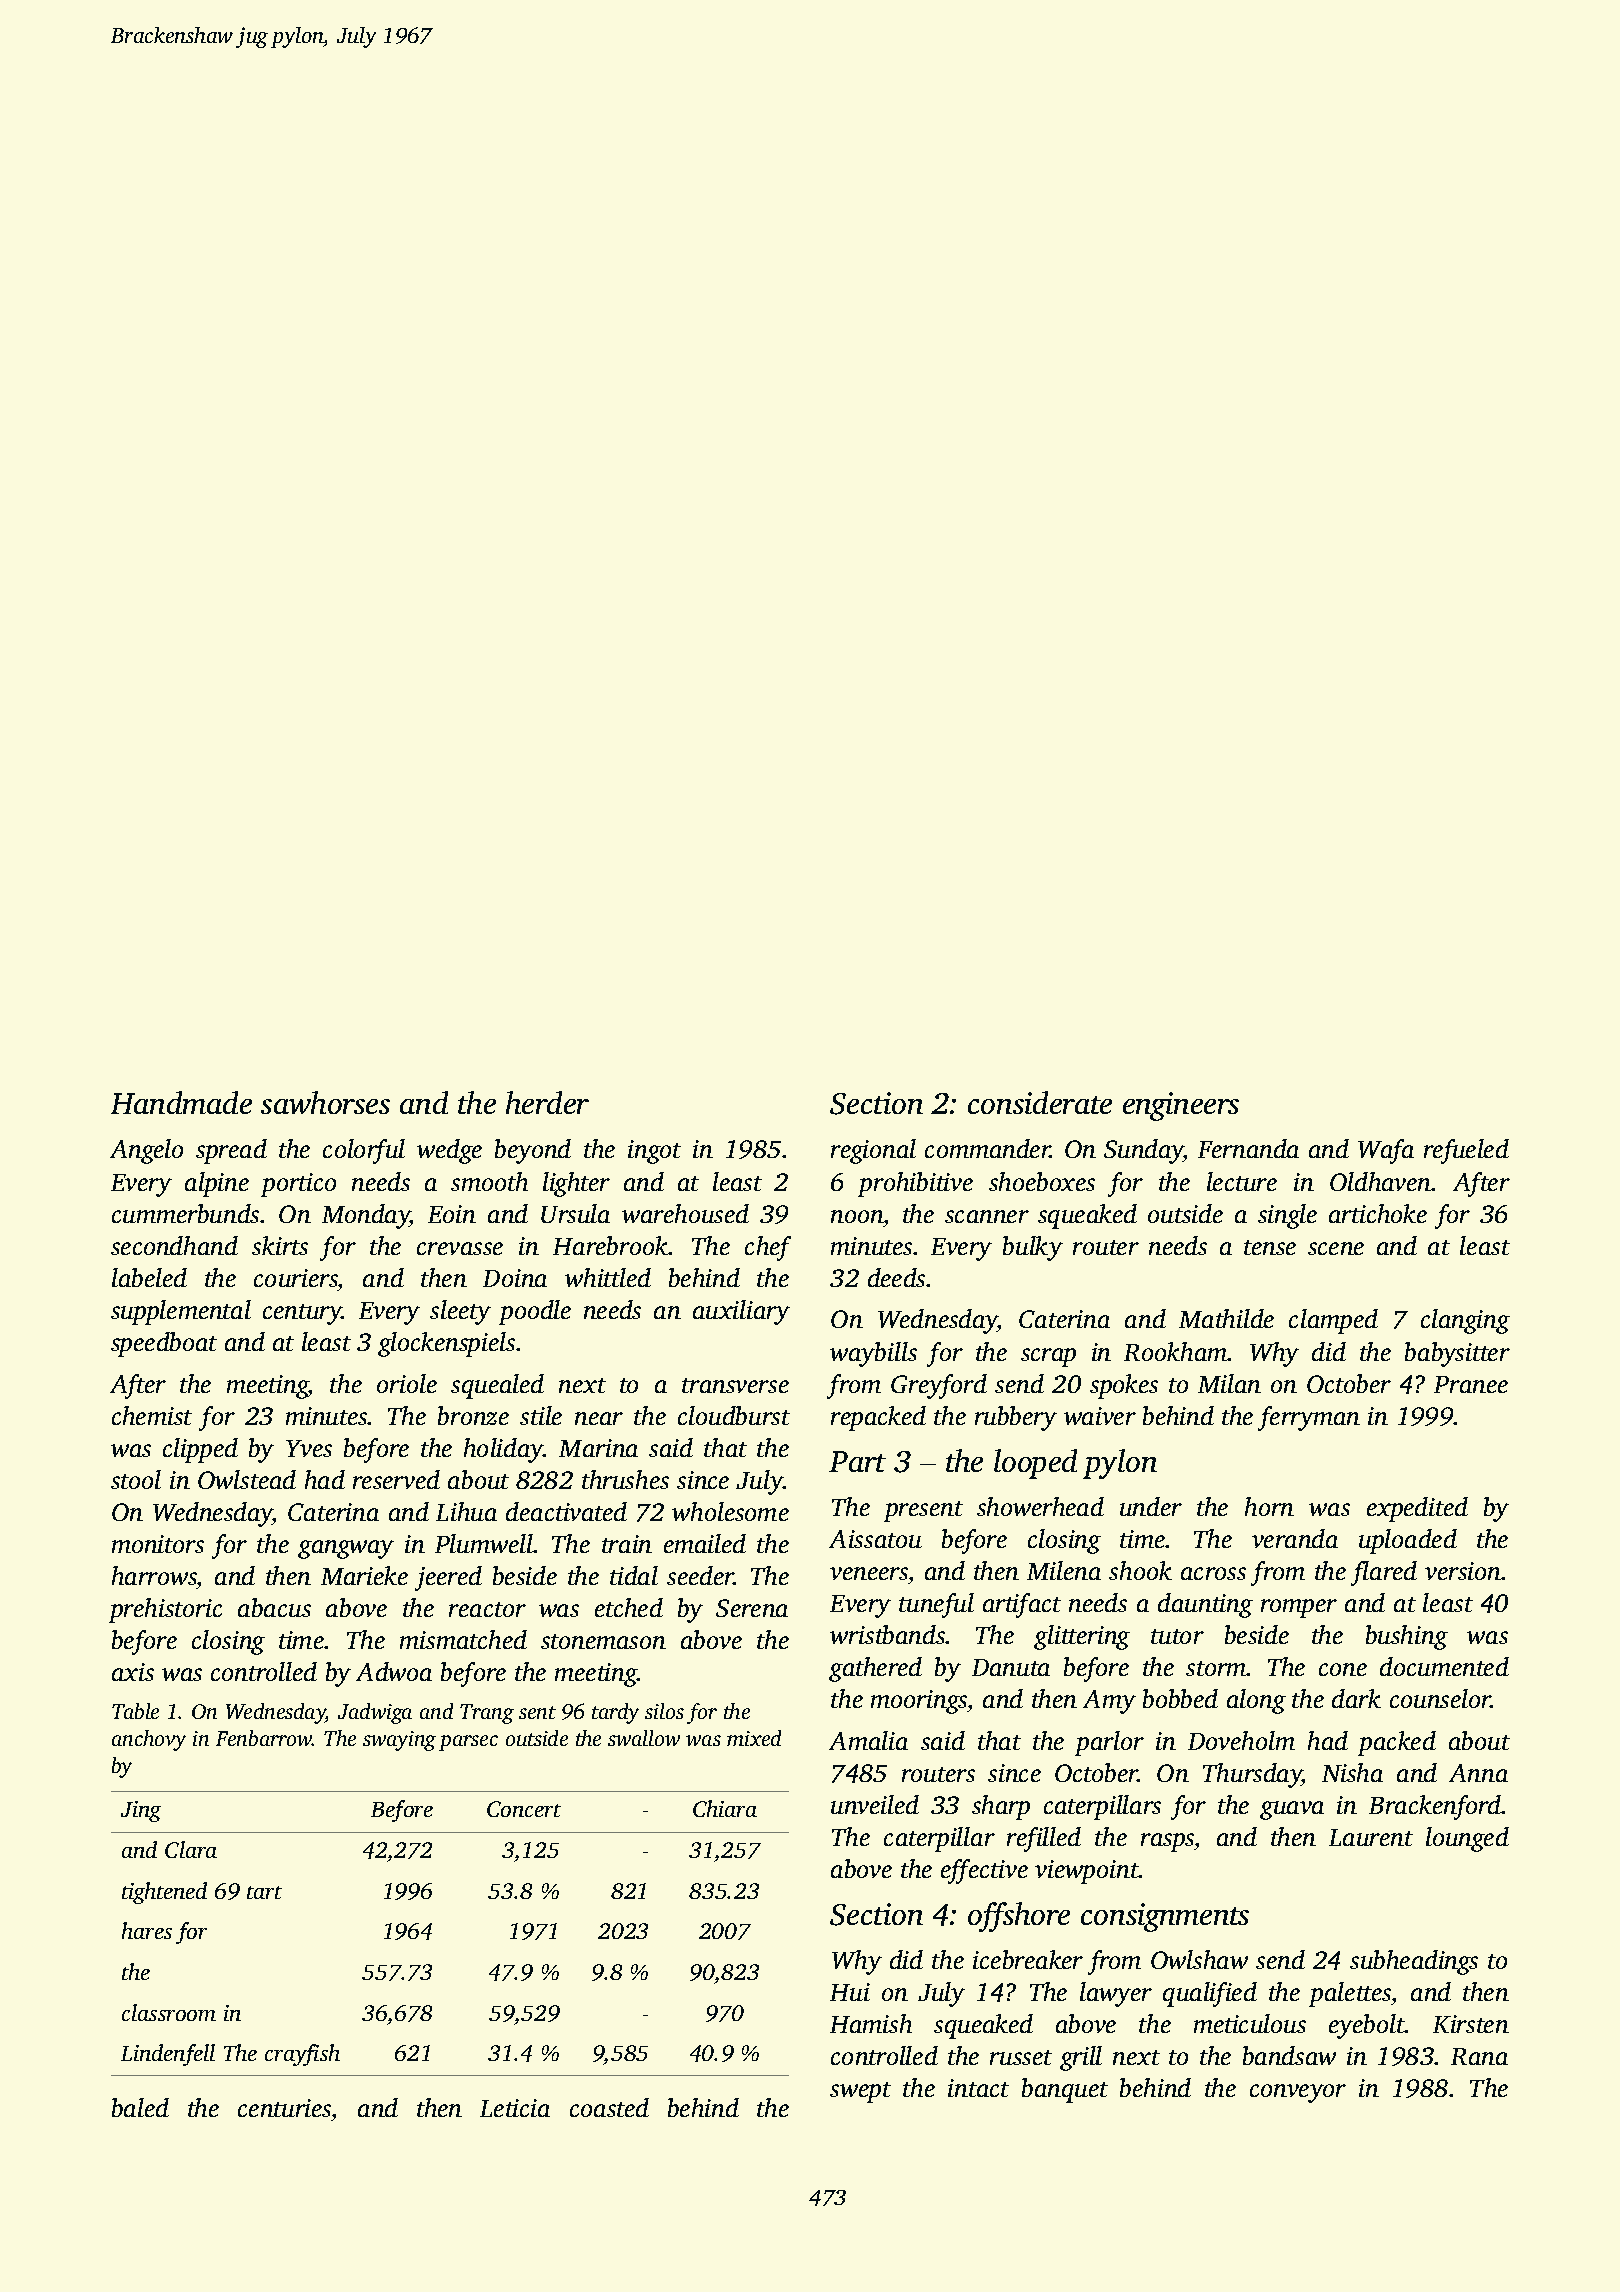  Describe the element at coordinates (1040, 1102) in the screenshot. I see `considerate` at that location.
